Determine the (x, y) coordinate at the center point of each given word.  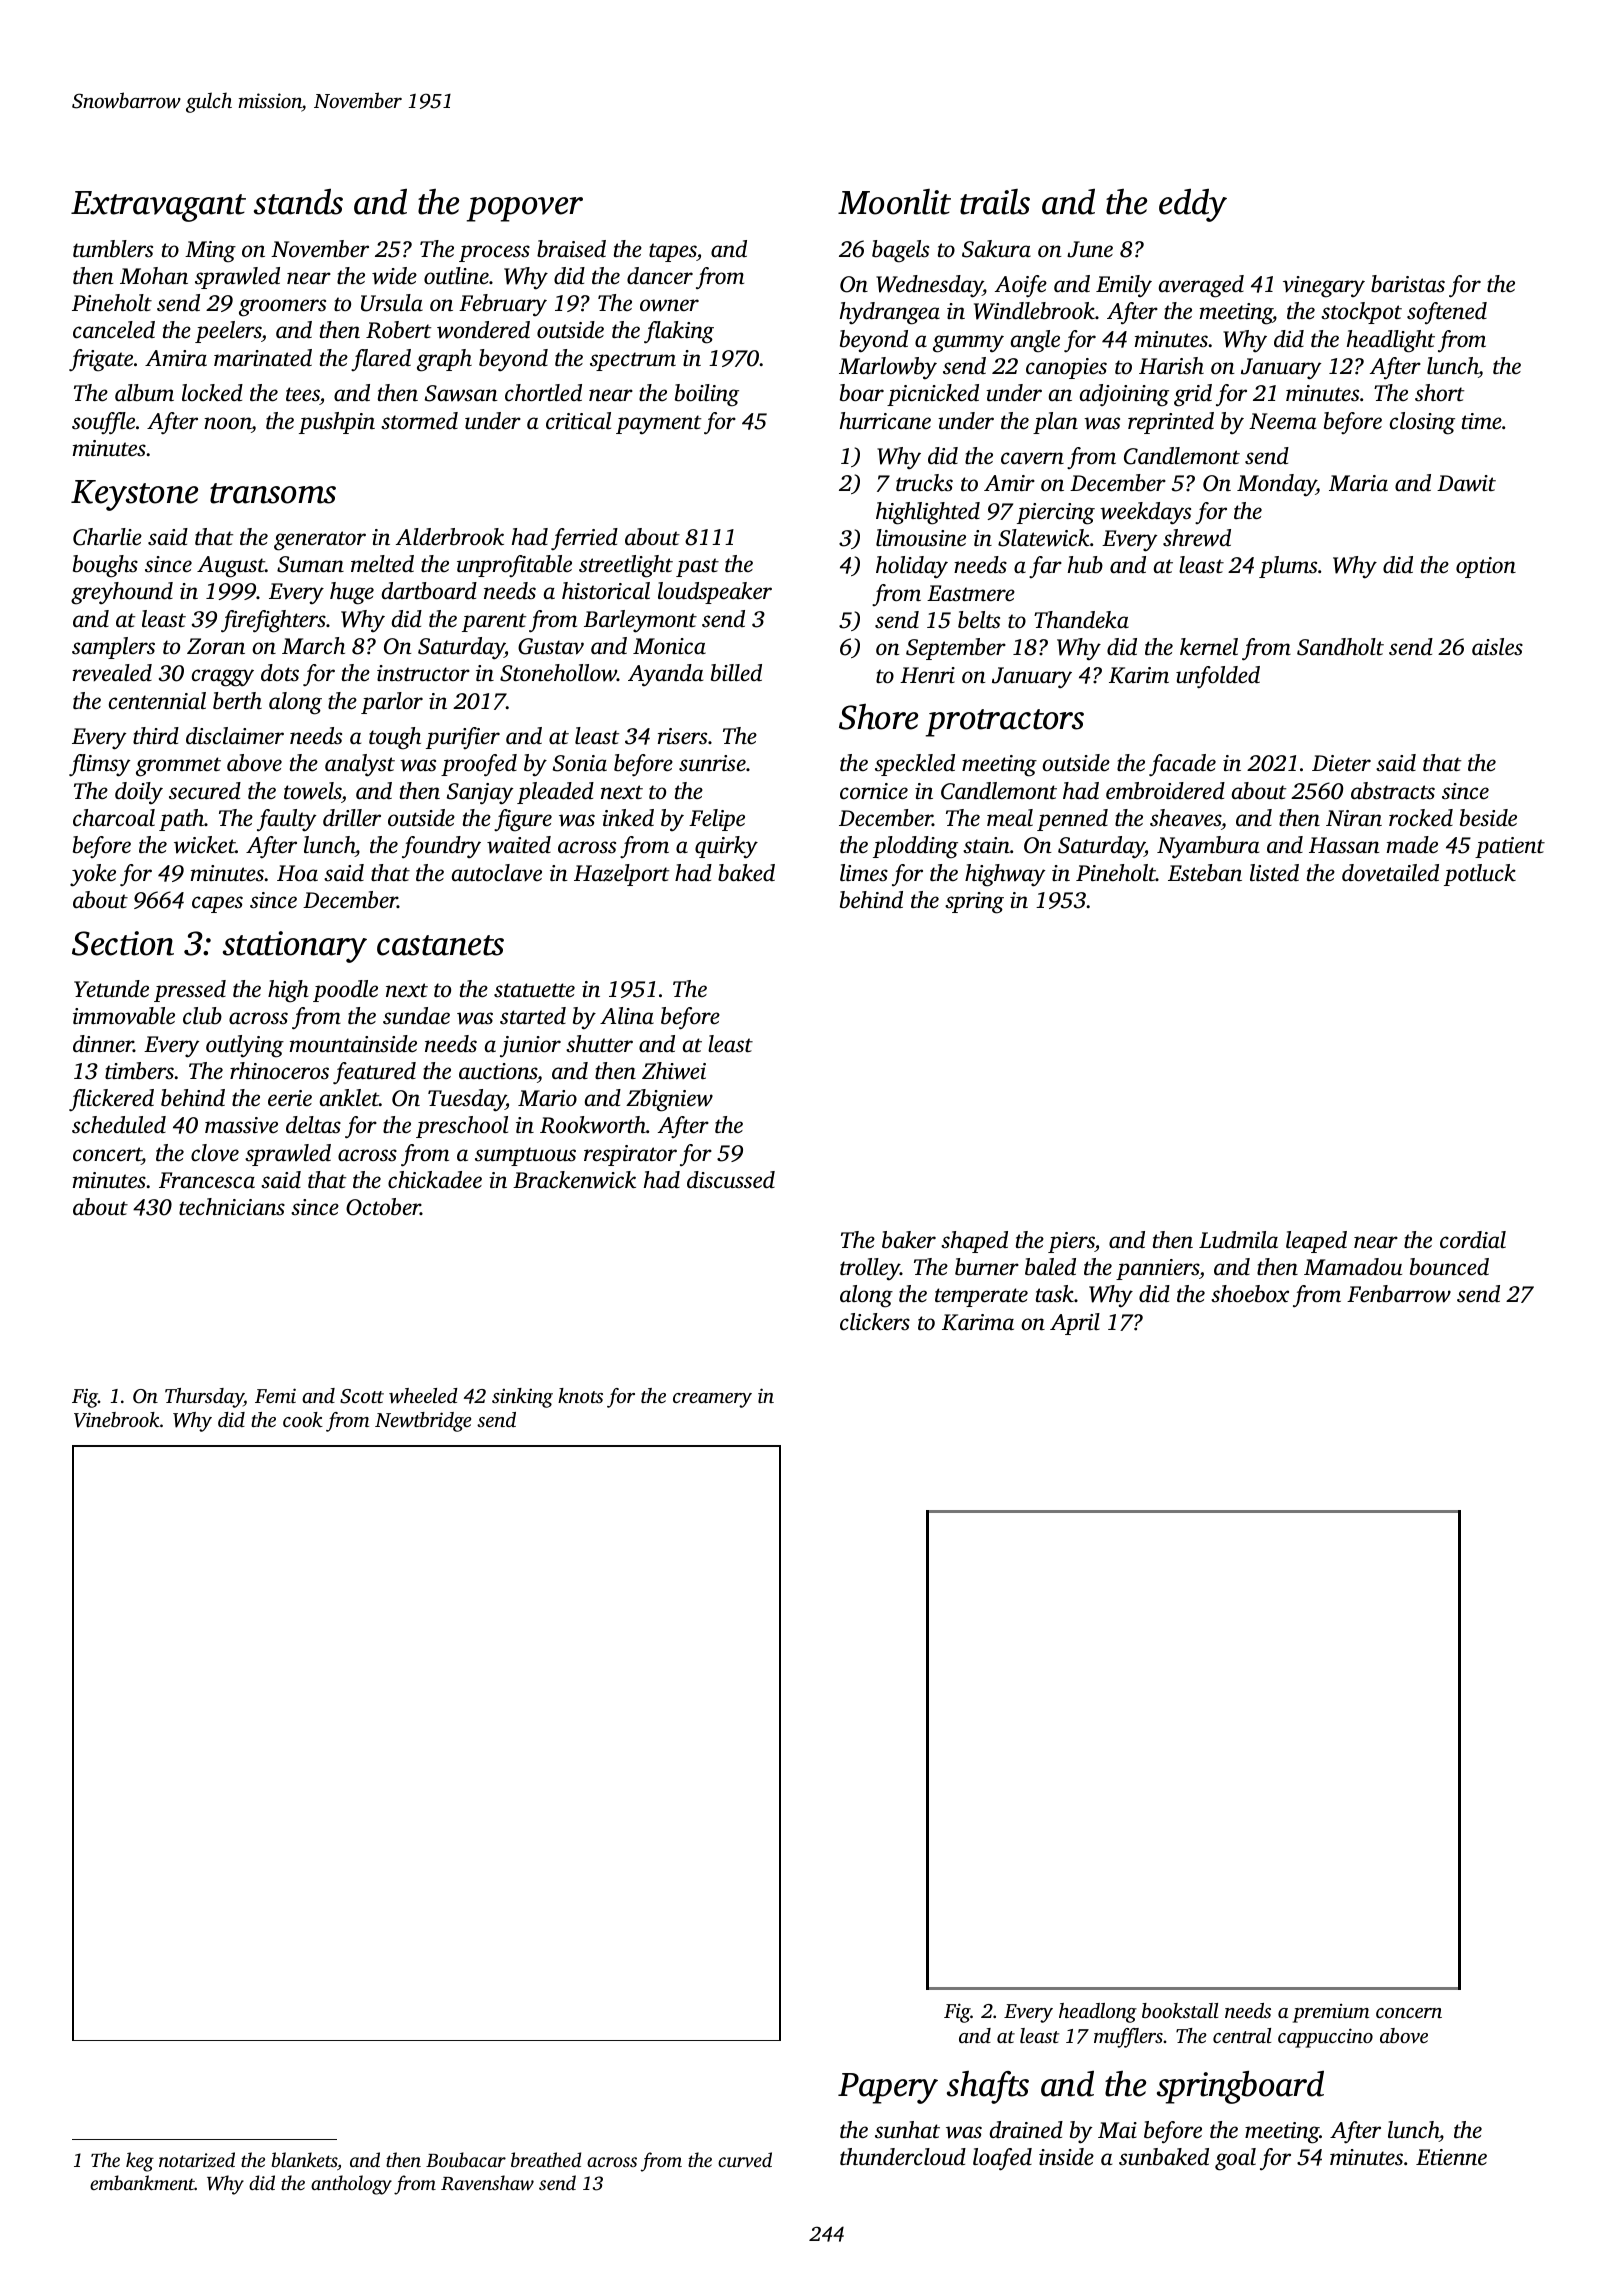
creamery (712, 1400)
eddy (1193, 205)
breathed (546, 2159)
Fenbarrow (1399, 1294)
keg (140, 2162)
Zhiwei (674, 1071)
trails (995, 202)
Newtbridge (423, 1422)
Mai (1117, 2130)
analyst (360, 765)
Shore (878, 717)
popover (525, 209)
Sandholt (1340, 647)
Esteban (1205, 873)
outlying (245, 1046)
